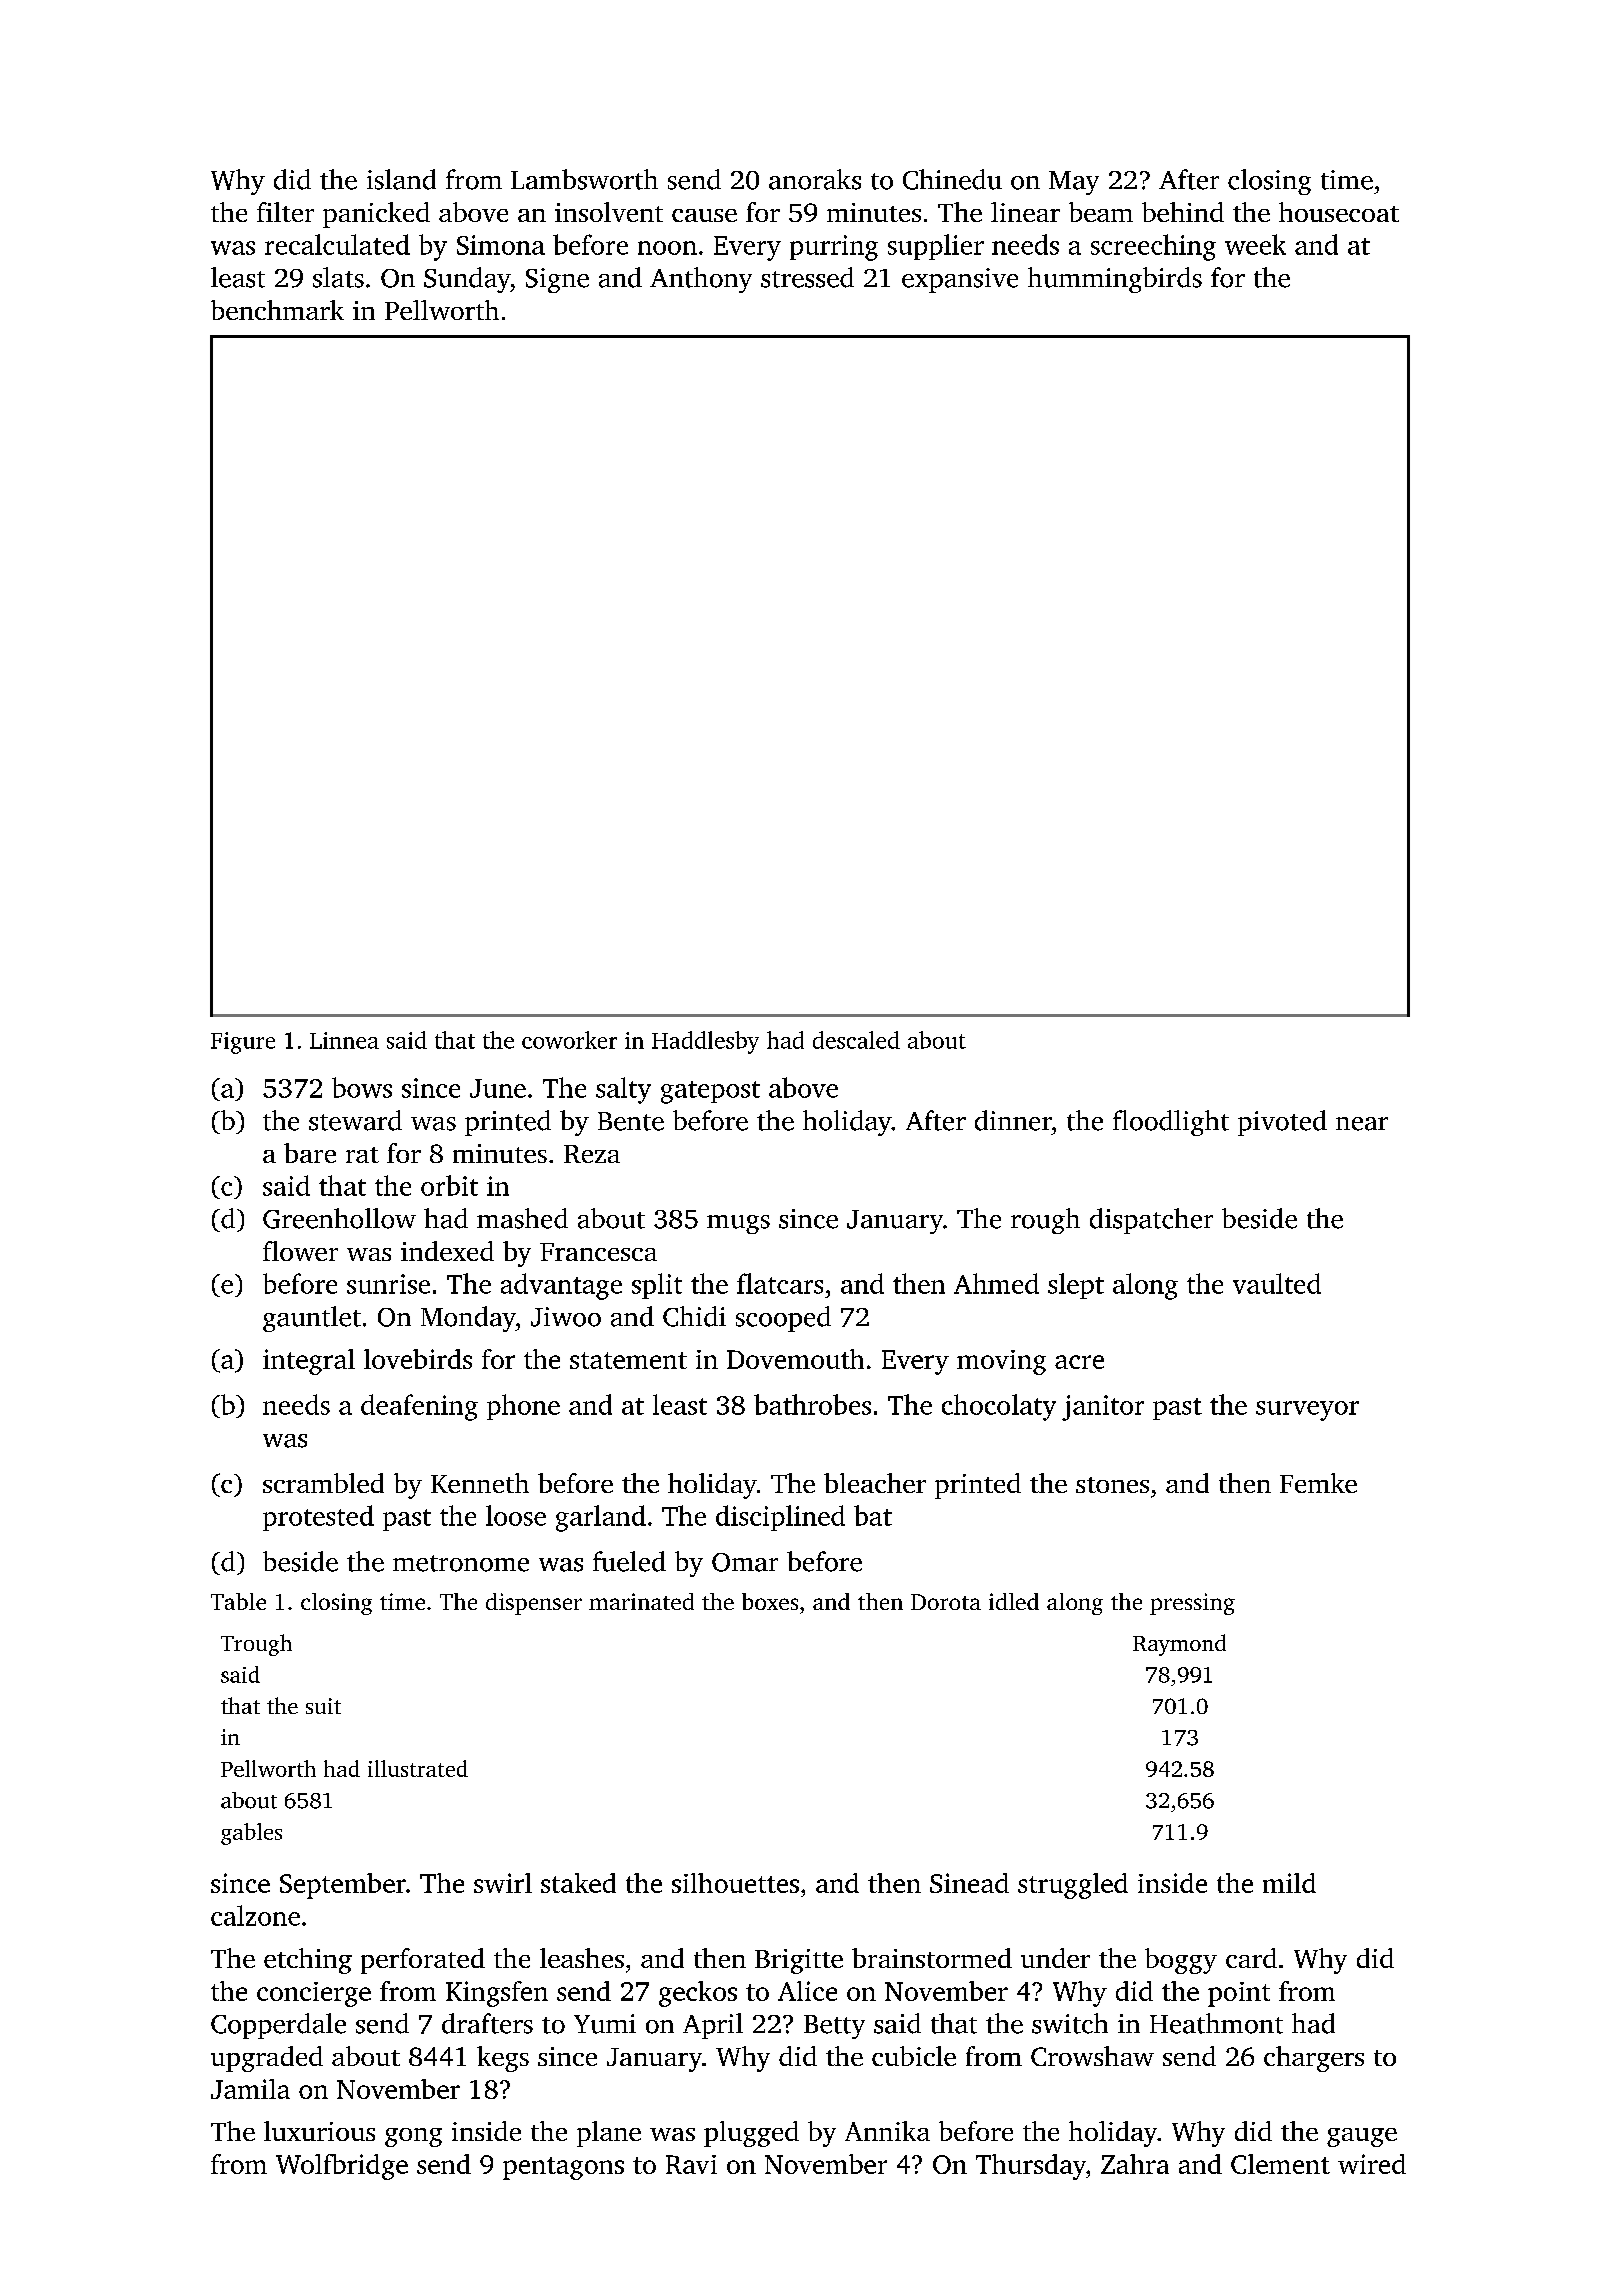  What do you see at coordinates (601, 1518) in the page?
I see `garland` at bounding box center [601, 1518].
